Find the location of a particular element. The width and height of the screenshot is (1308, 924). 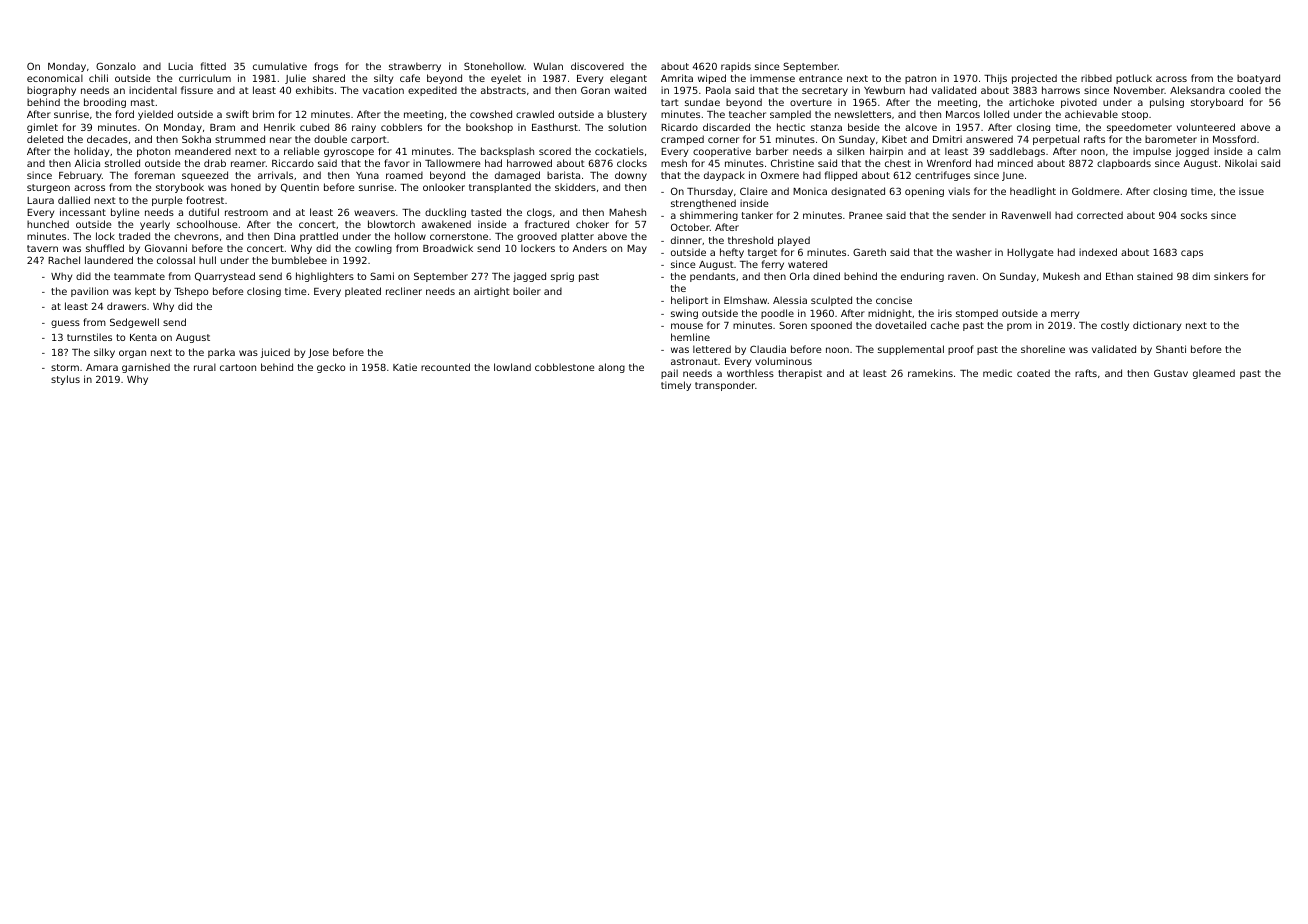

rapids is located at coordinates (736, 67).
